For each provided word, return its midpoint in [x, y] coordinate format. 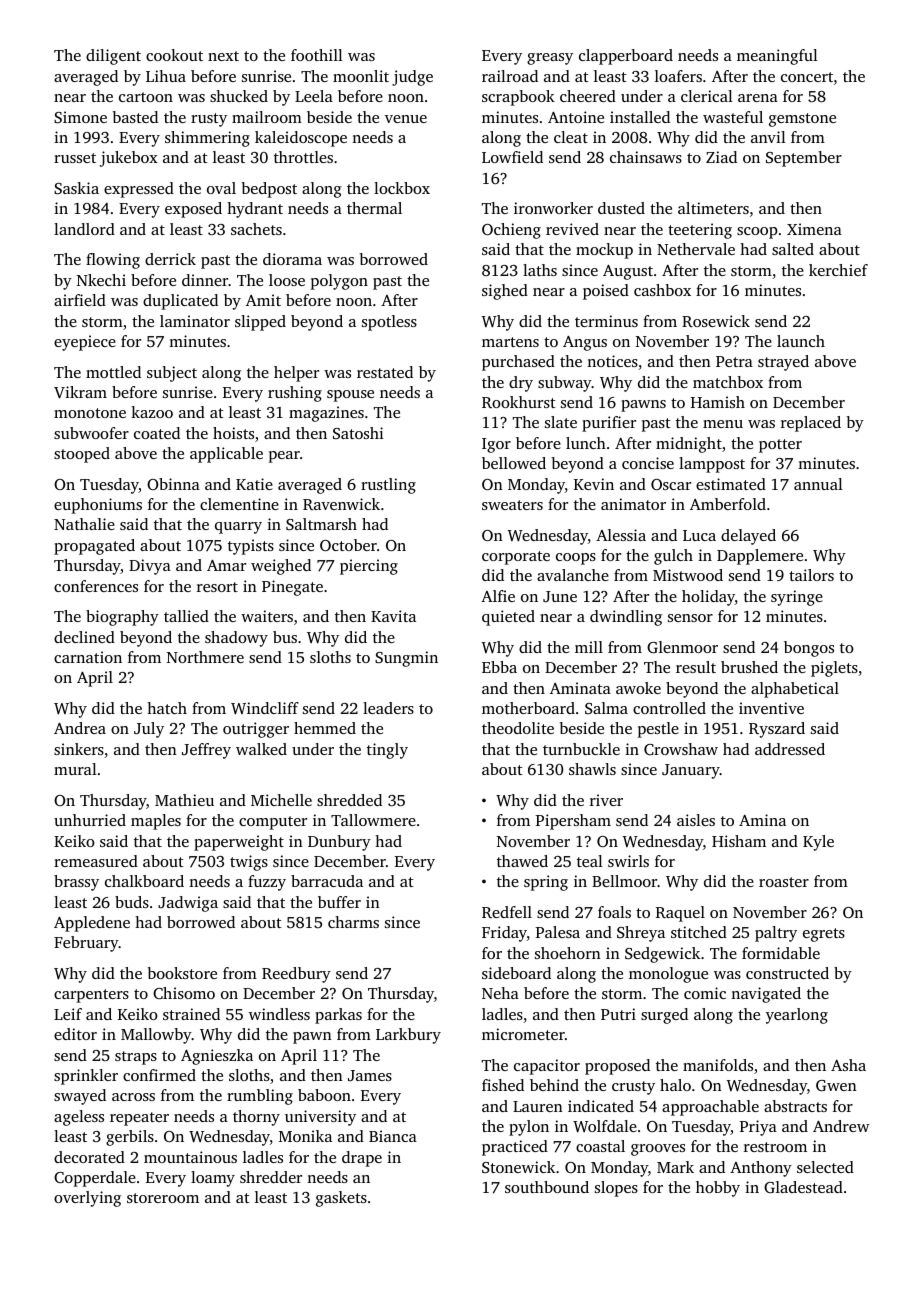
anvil [768, 137]
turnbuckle [581, 749]
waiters [267, 616]
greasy [550, 59]
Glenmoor [682, 647]
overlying [87, 1199]
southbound [547, 1187]
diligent [113, 57]
